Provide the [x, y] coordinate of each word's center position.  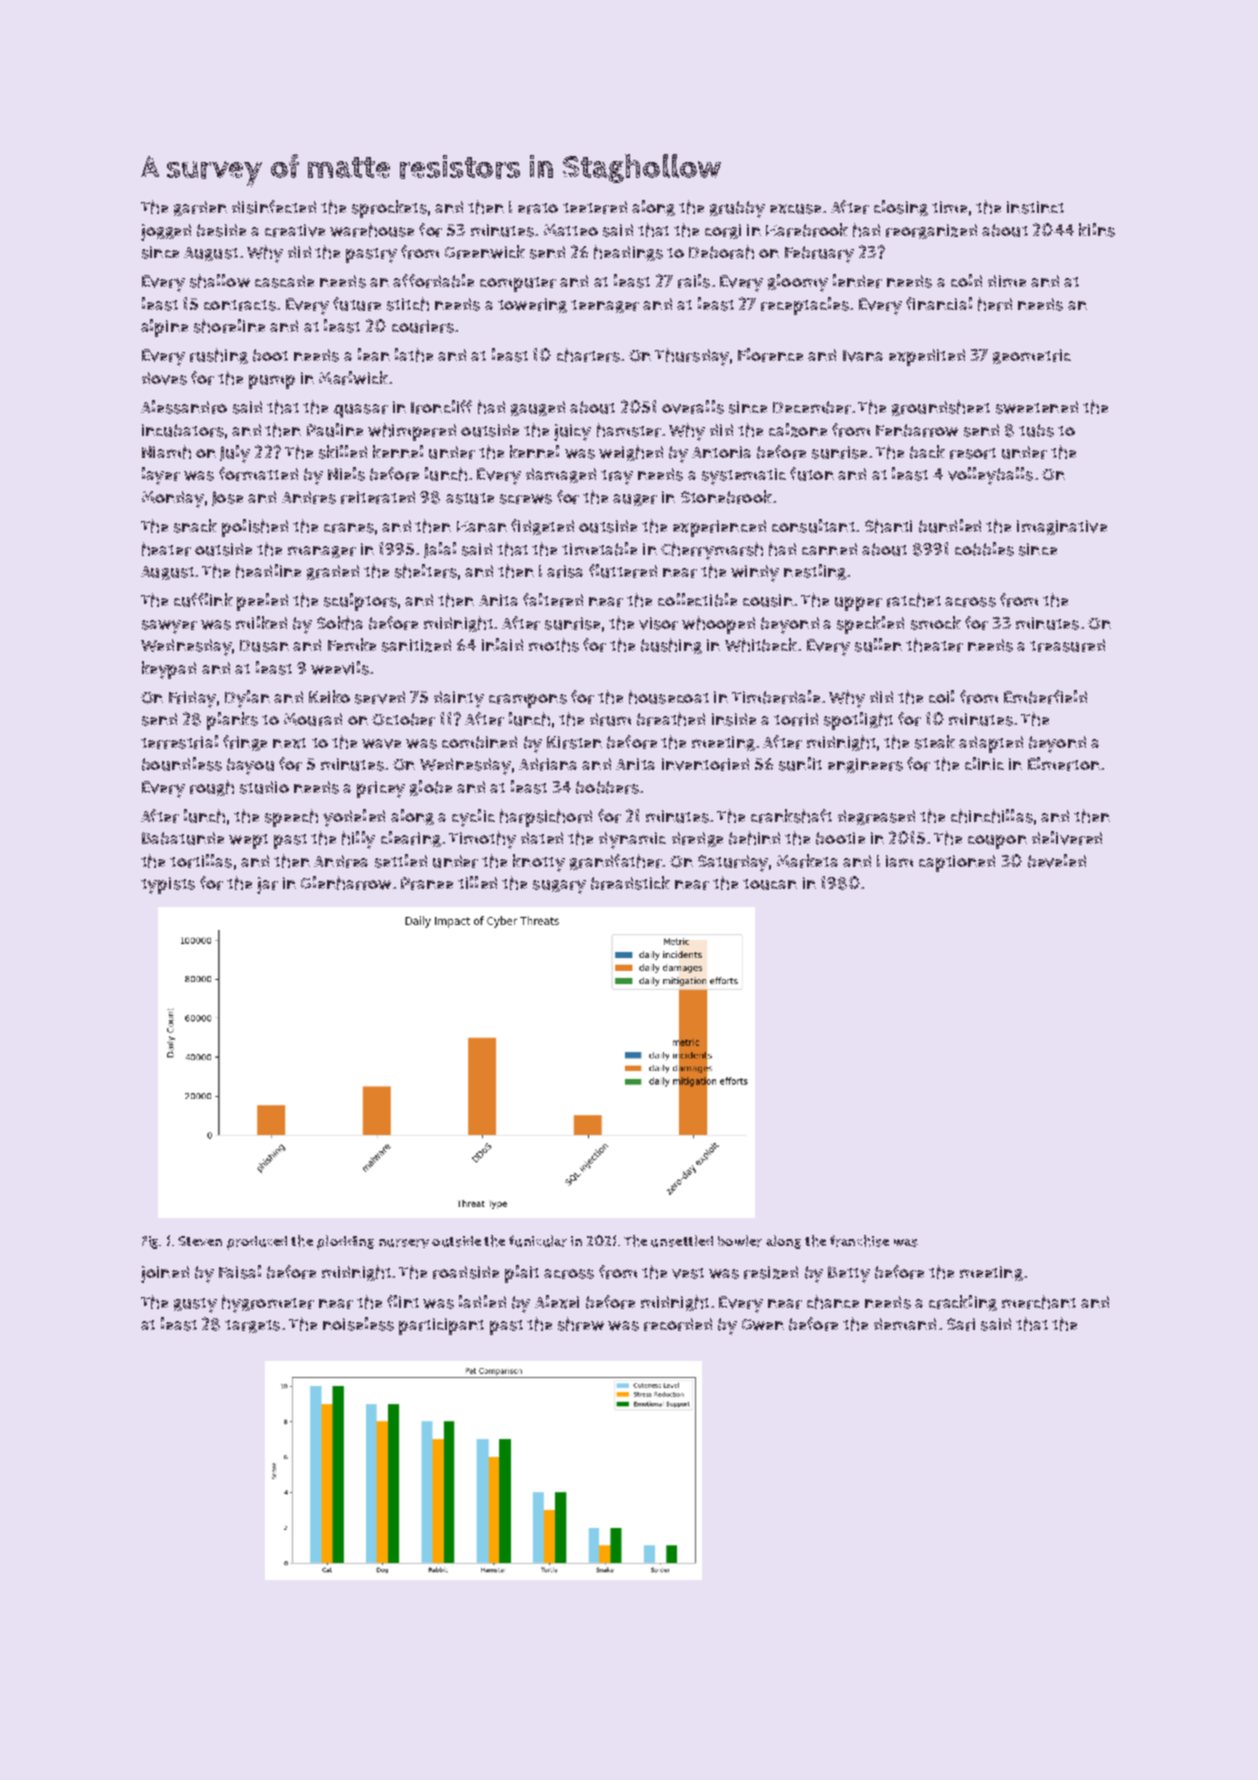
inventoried [705, 764]
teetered [595, 207]
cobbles [984, 549]
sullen [878, 645]
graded [333, 572]
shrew [581, 1324]
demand [905, 1324]
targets [252, 1326]
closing [901, 208]
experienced [719, 528]
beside [221, 230]
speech [291, 818]
